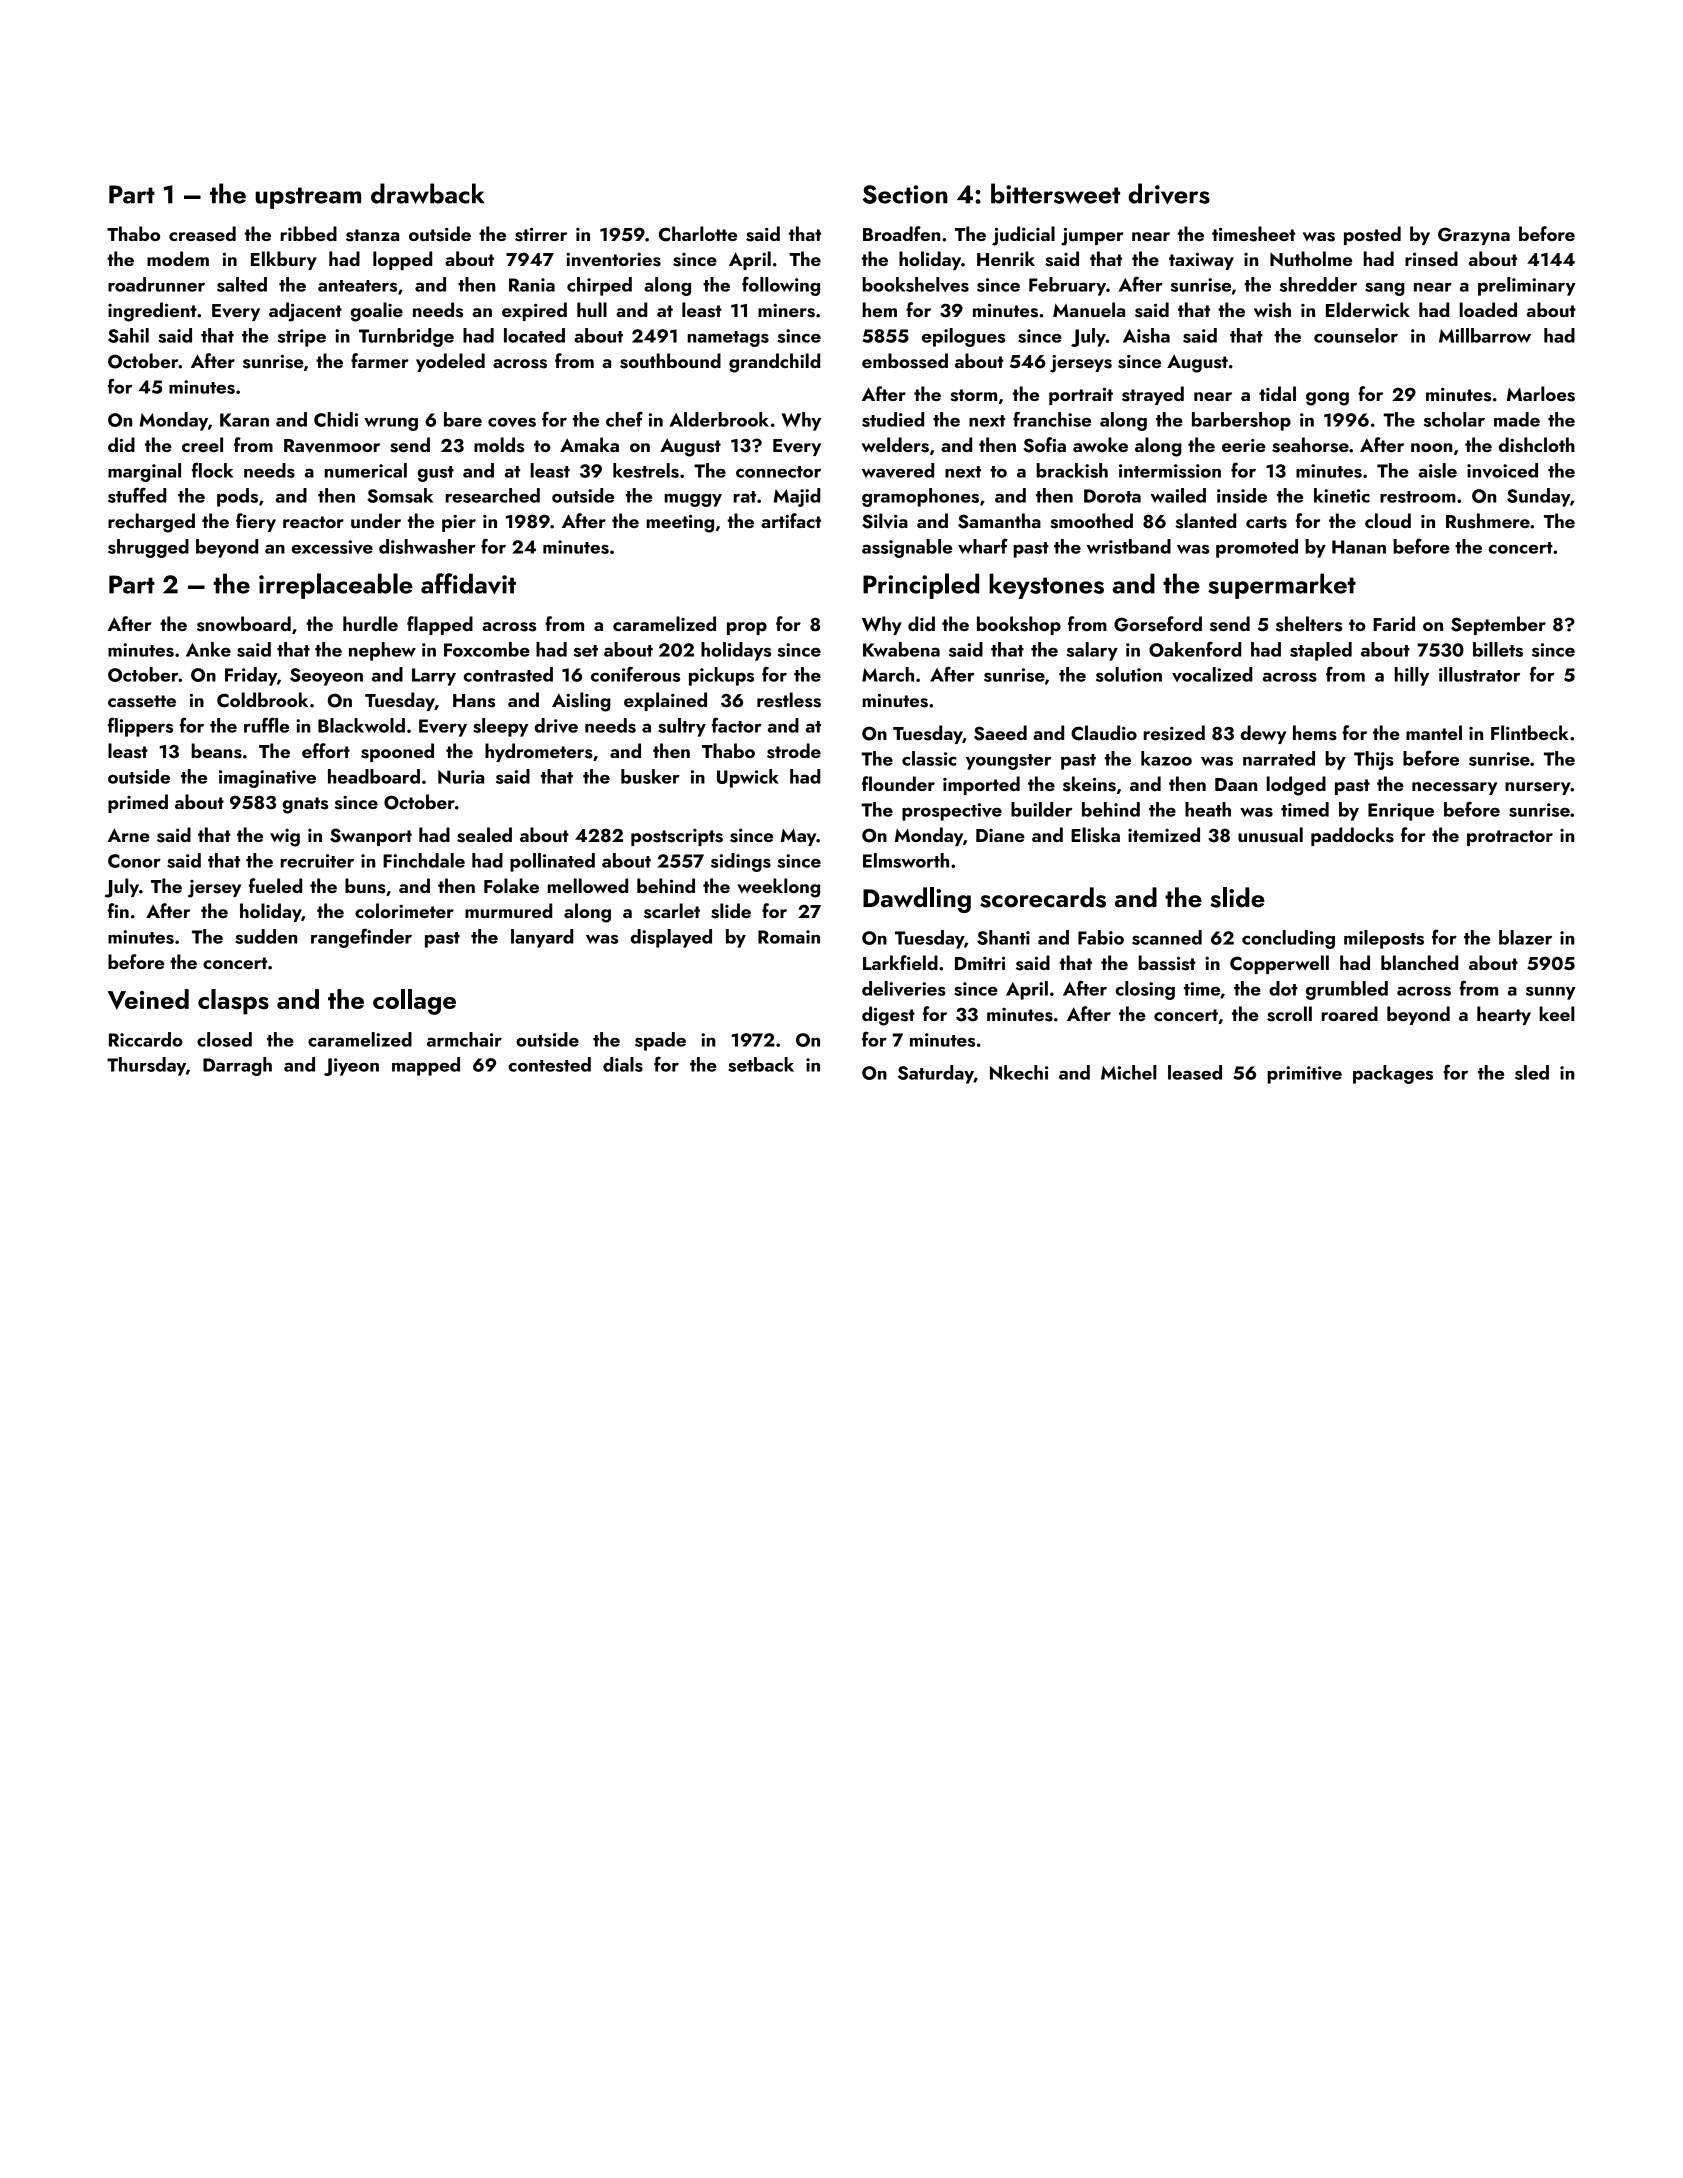  I want to click on Charlotte, so click(698, 234).
